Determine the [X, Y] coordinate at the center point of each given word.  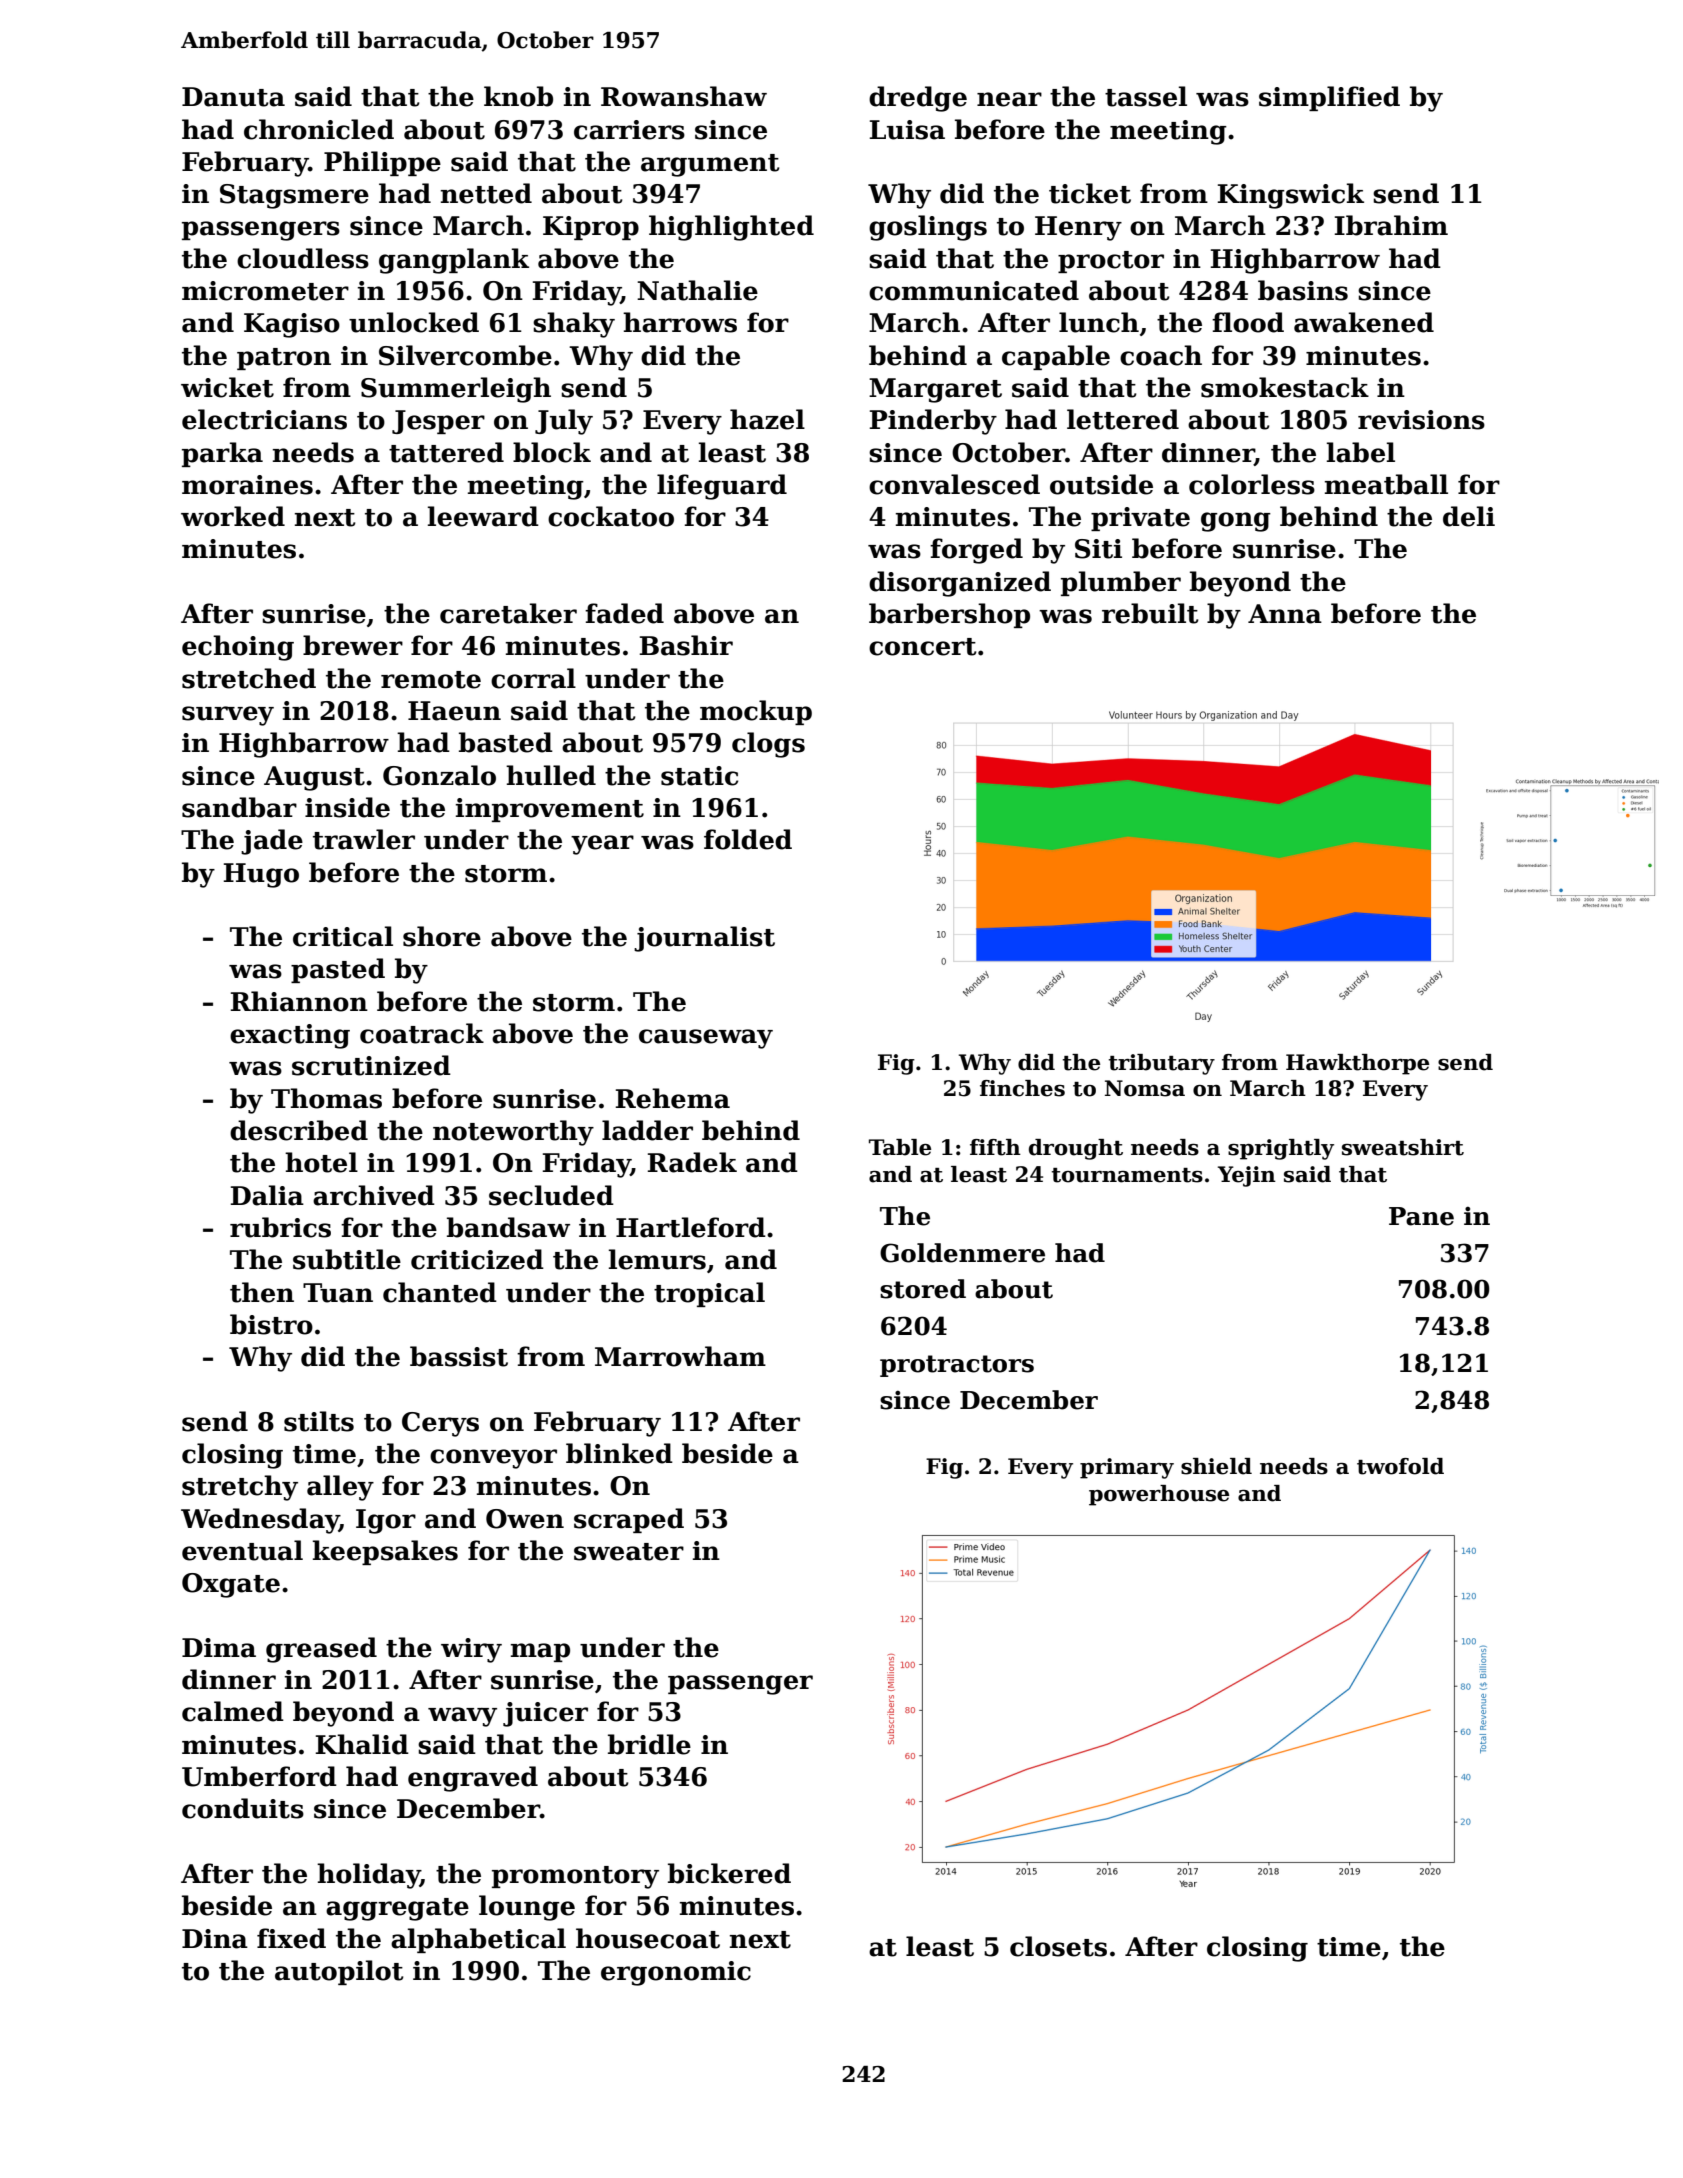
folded [748, 839]
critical [343, 936]
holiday [368, 1876]
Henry [1078, 228]
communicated [974, 290]
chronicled [319, 129]
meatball [1386, 484]
